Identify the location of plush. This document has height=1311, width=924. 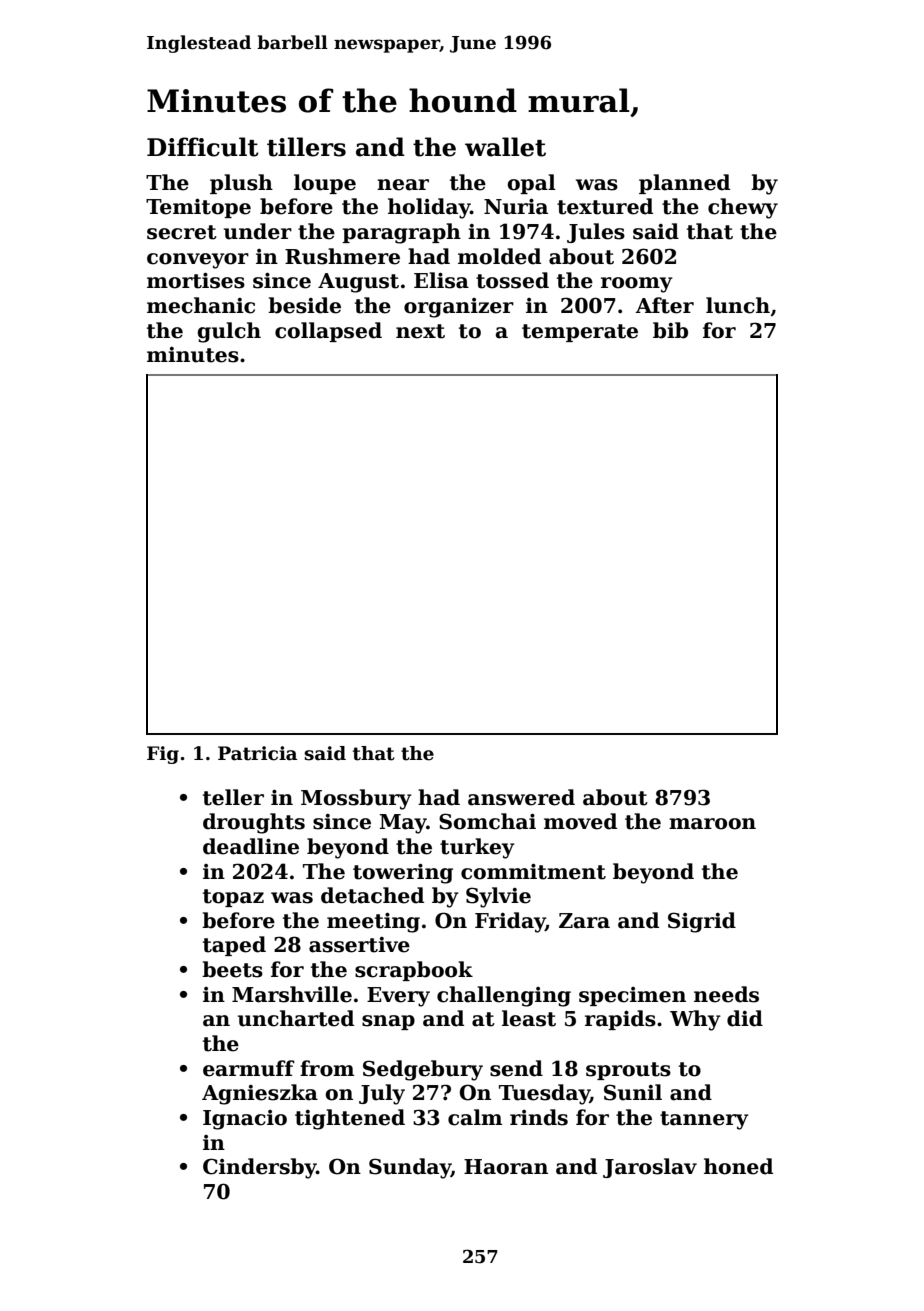
(241, 184).
